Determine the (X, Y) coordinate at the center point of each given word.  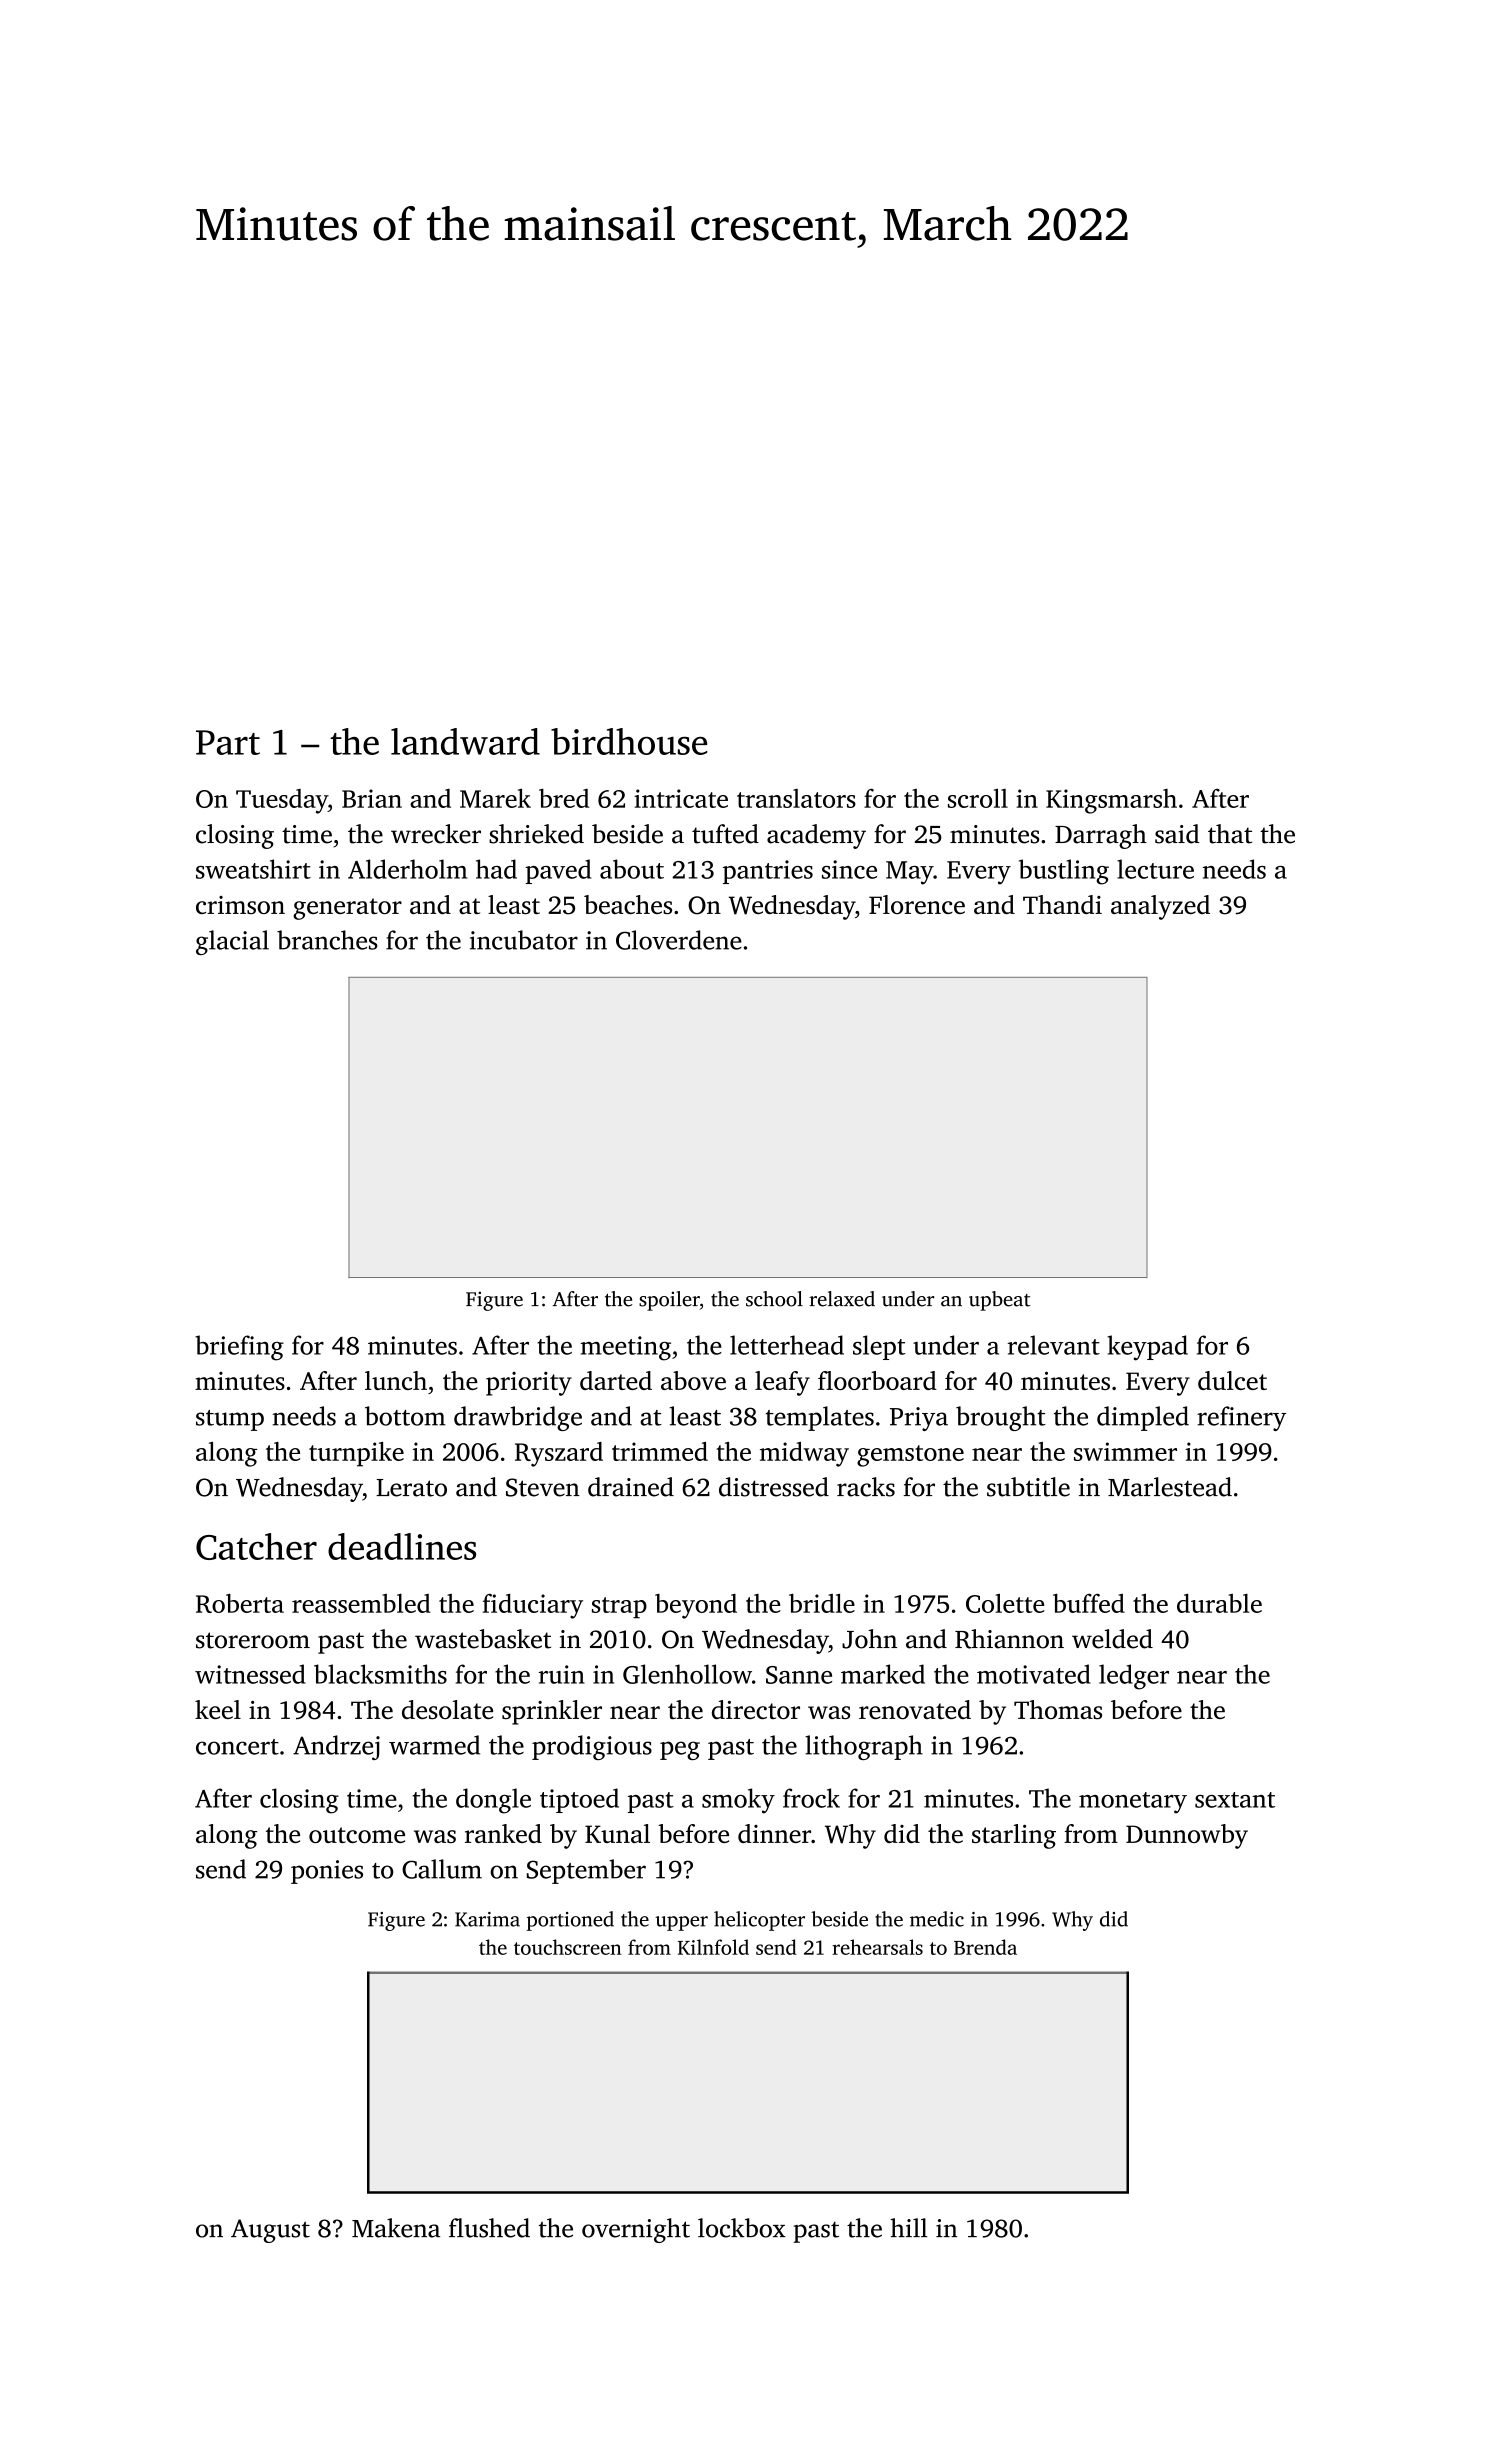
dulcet (1232, 1380)
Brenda (985, 1947)
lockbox (742, 2228)
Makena (396, 2228)
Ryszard (559, 1454)
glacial (232, 942)
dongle (493, 1801)
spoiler (669, 1301)
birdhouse (629, 741)
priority (529, 1384)
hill (908, 2227)
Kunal (617, 1833)
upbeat (1000, 1301)
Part (228, 742)
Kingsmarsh (1111, 801)
